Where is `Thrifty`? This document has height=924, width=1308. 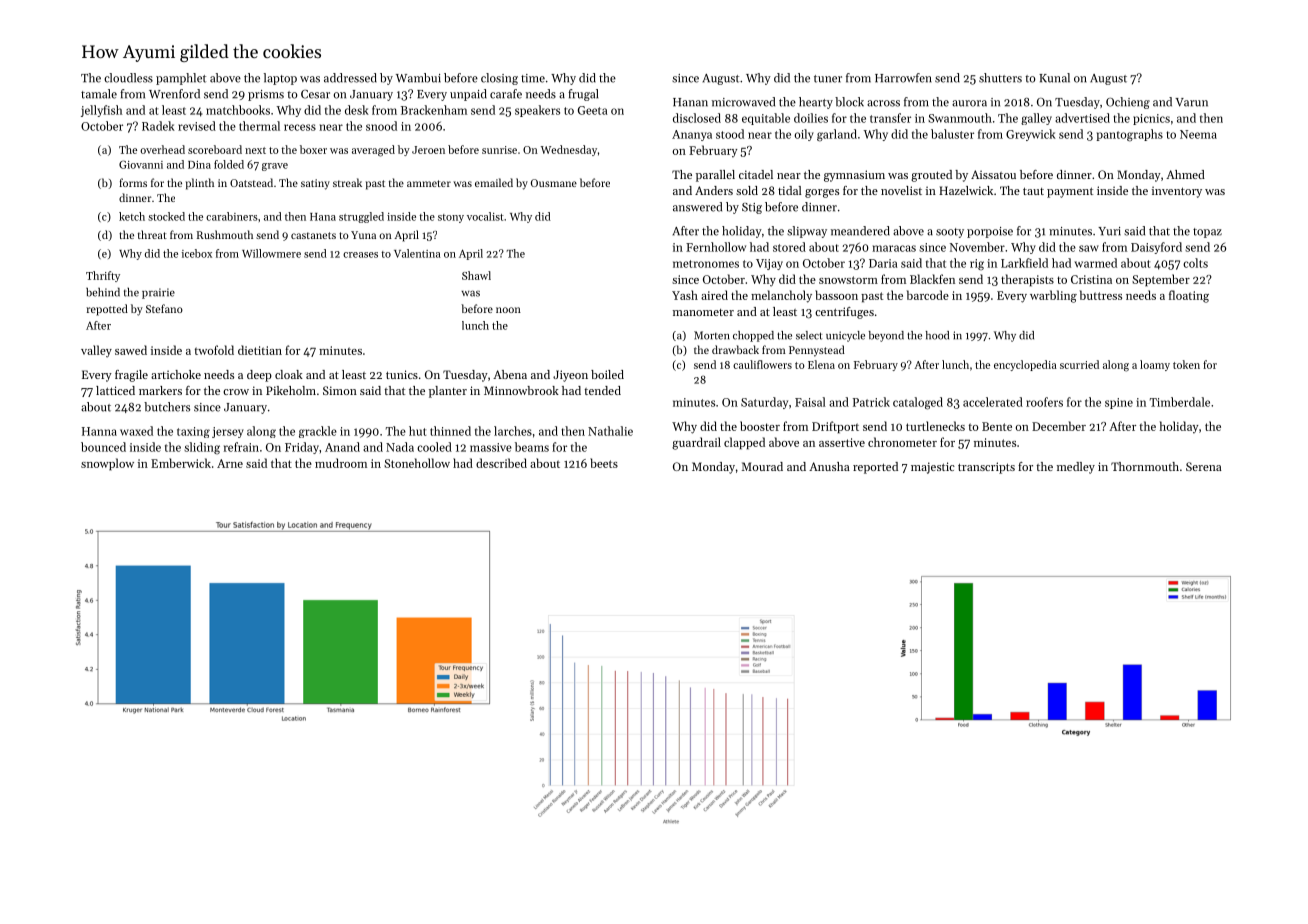 Thrifty is located at coordinates (103, 276).
